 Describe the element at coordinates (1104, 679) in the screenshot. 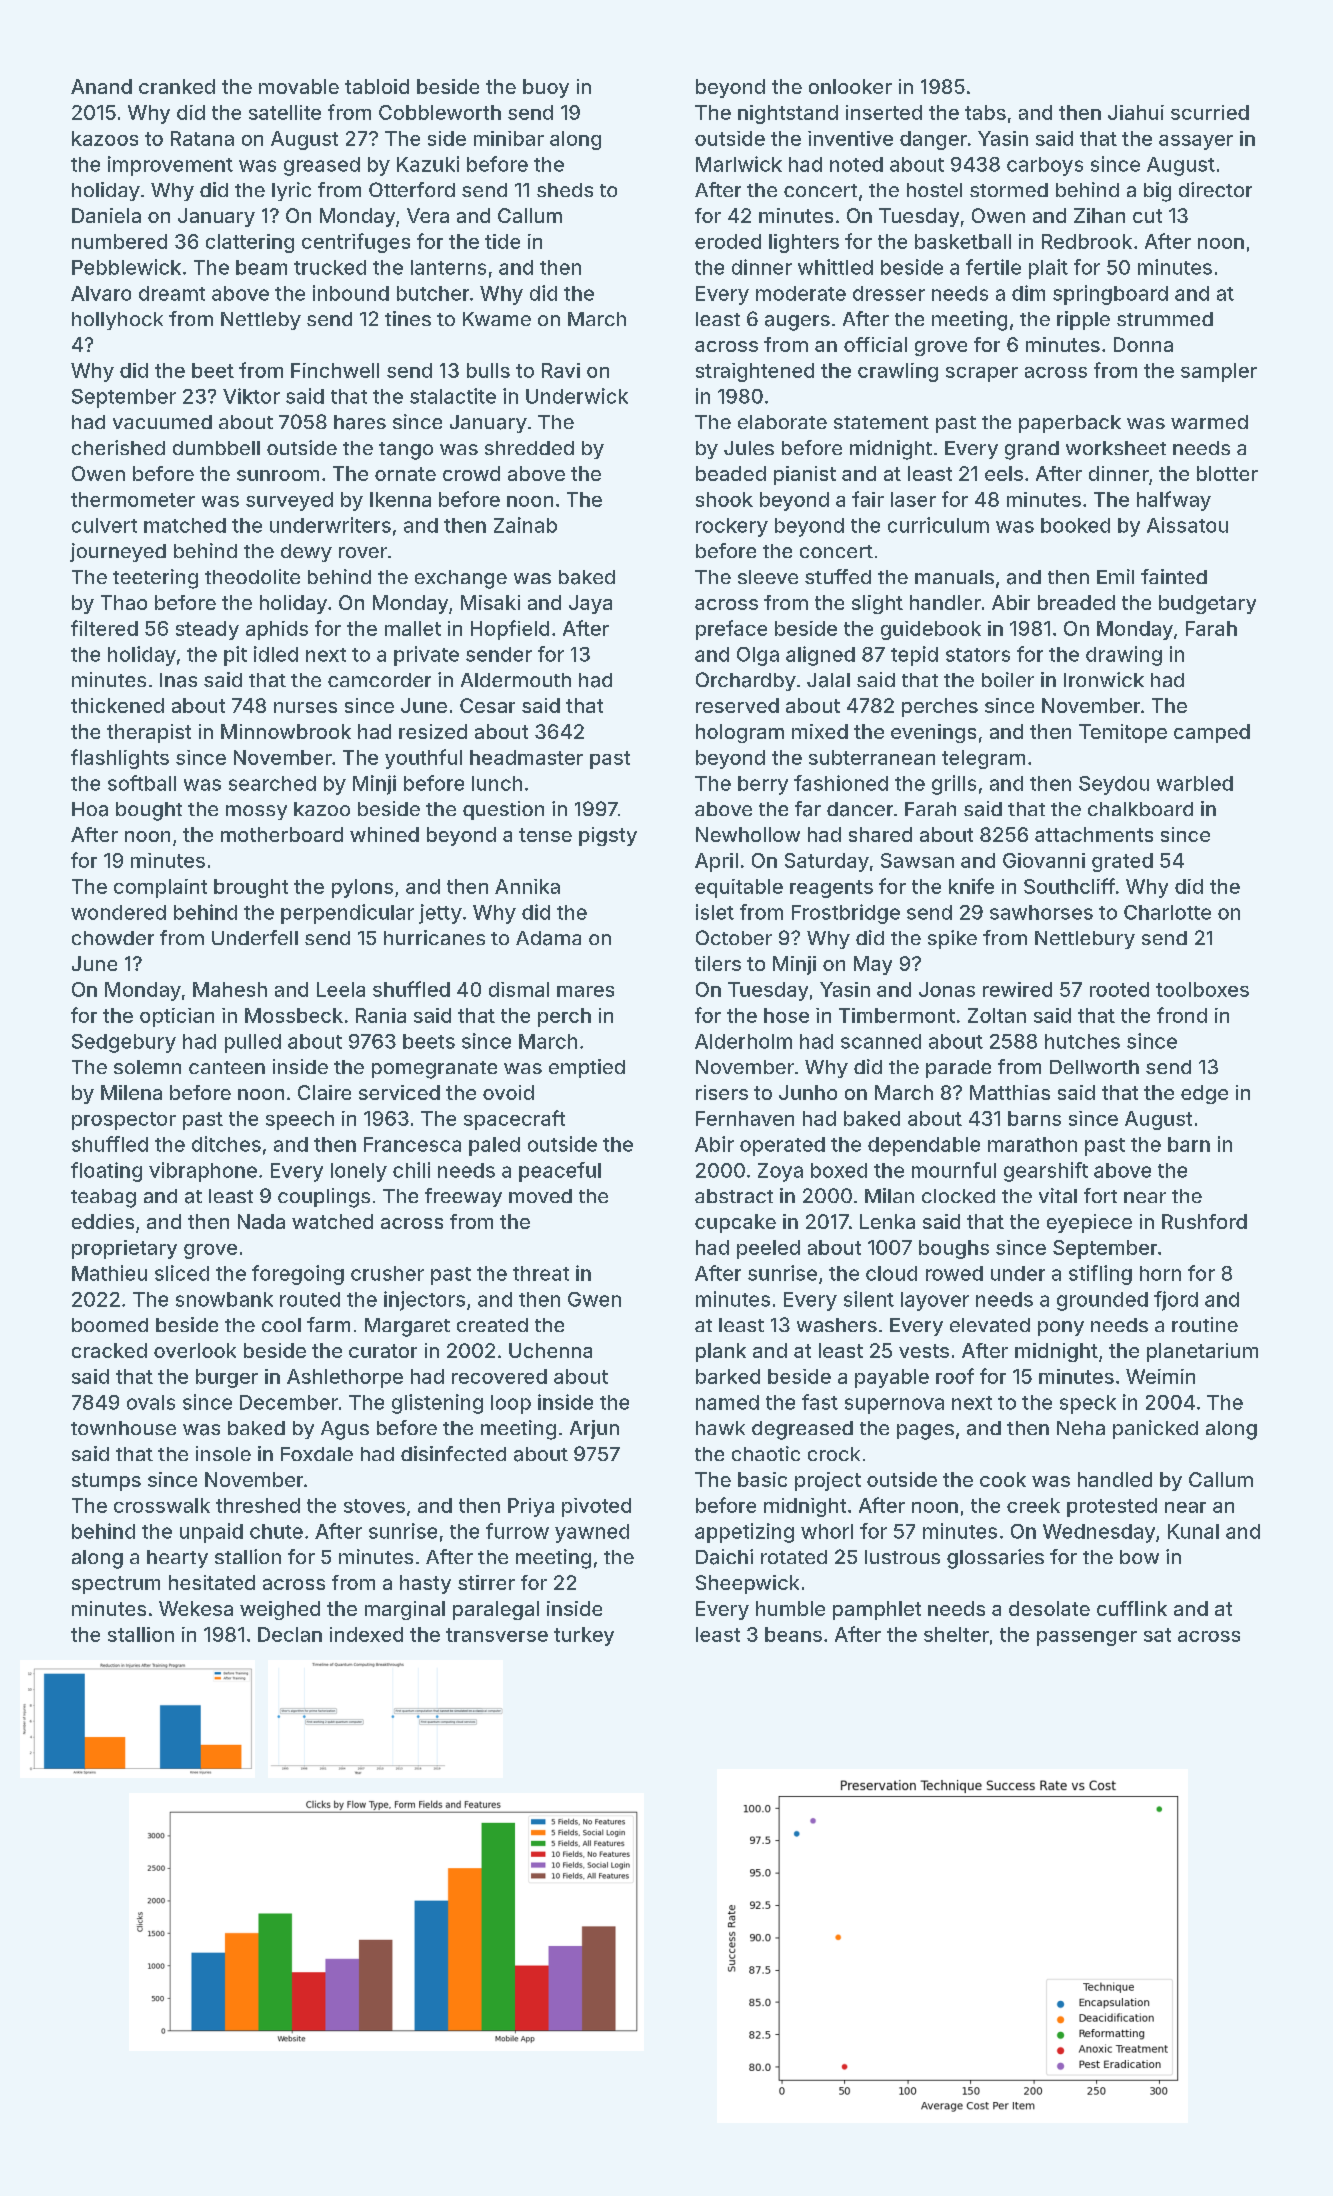

I see `Ironwick` at that location.
